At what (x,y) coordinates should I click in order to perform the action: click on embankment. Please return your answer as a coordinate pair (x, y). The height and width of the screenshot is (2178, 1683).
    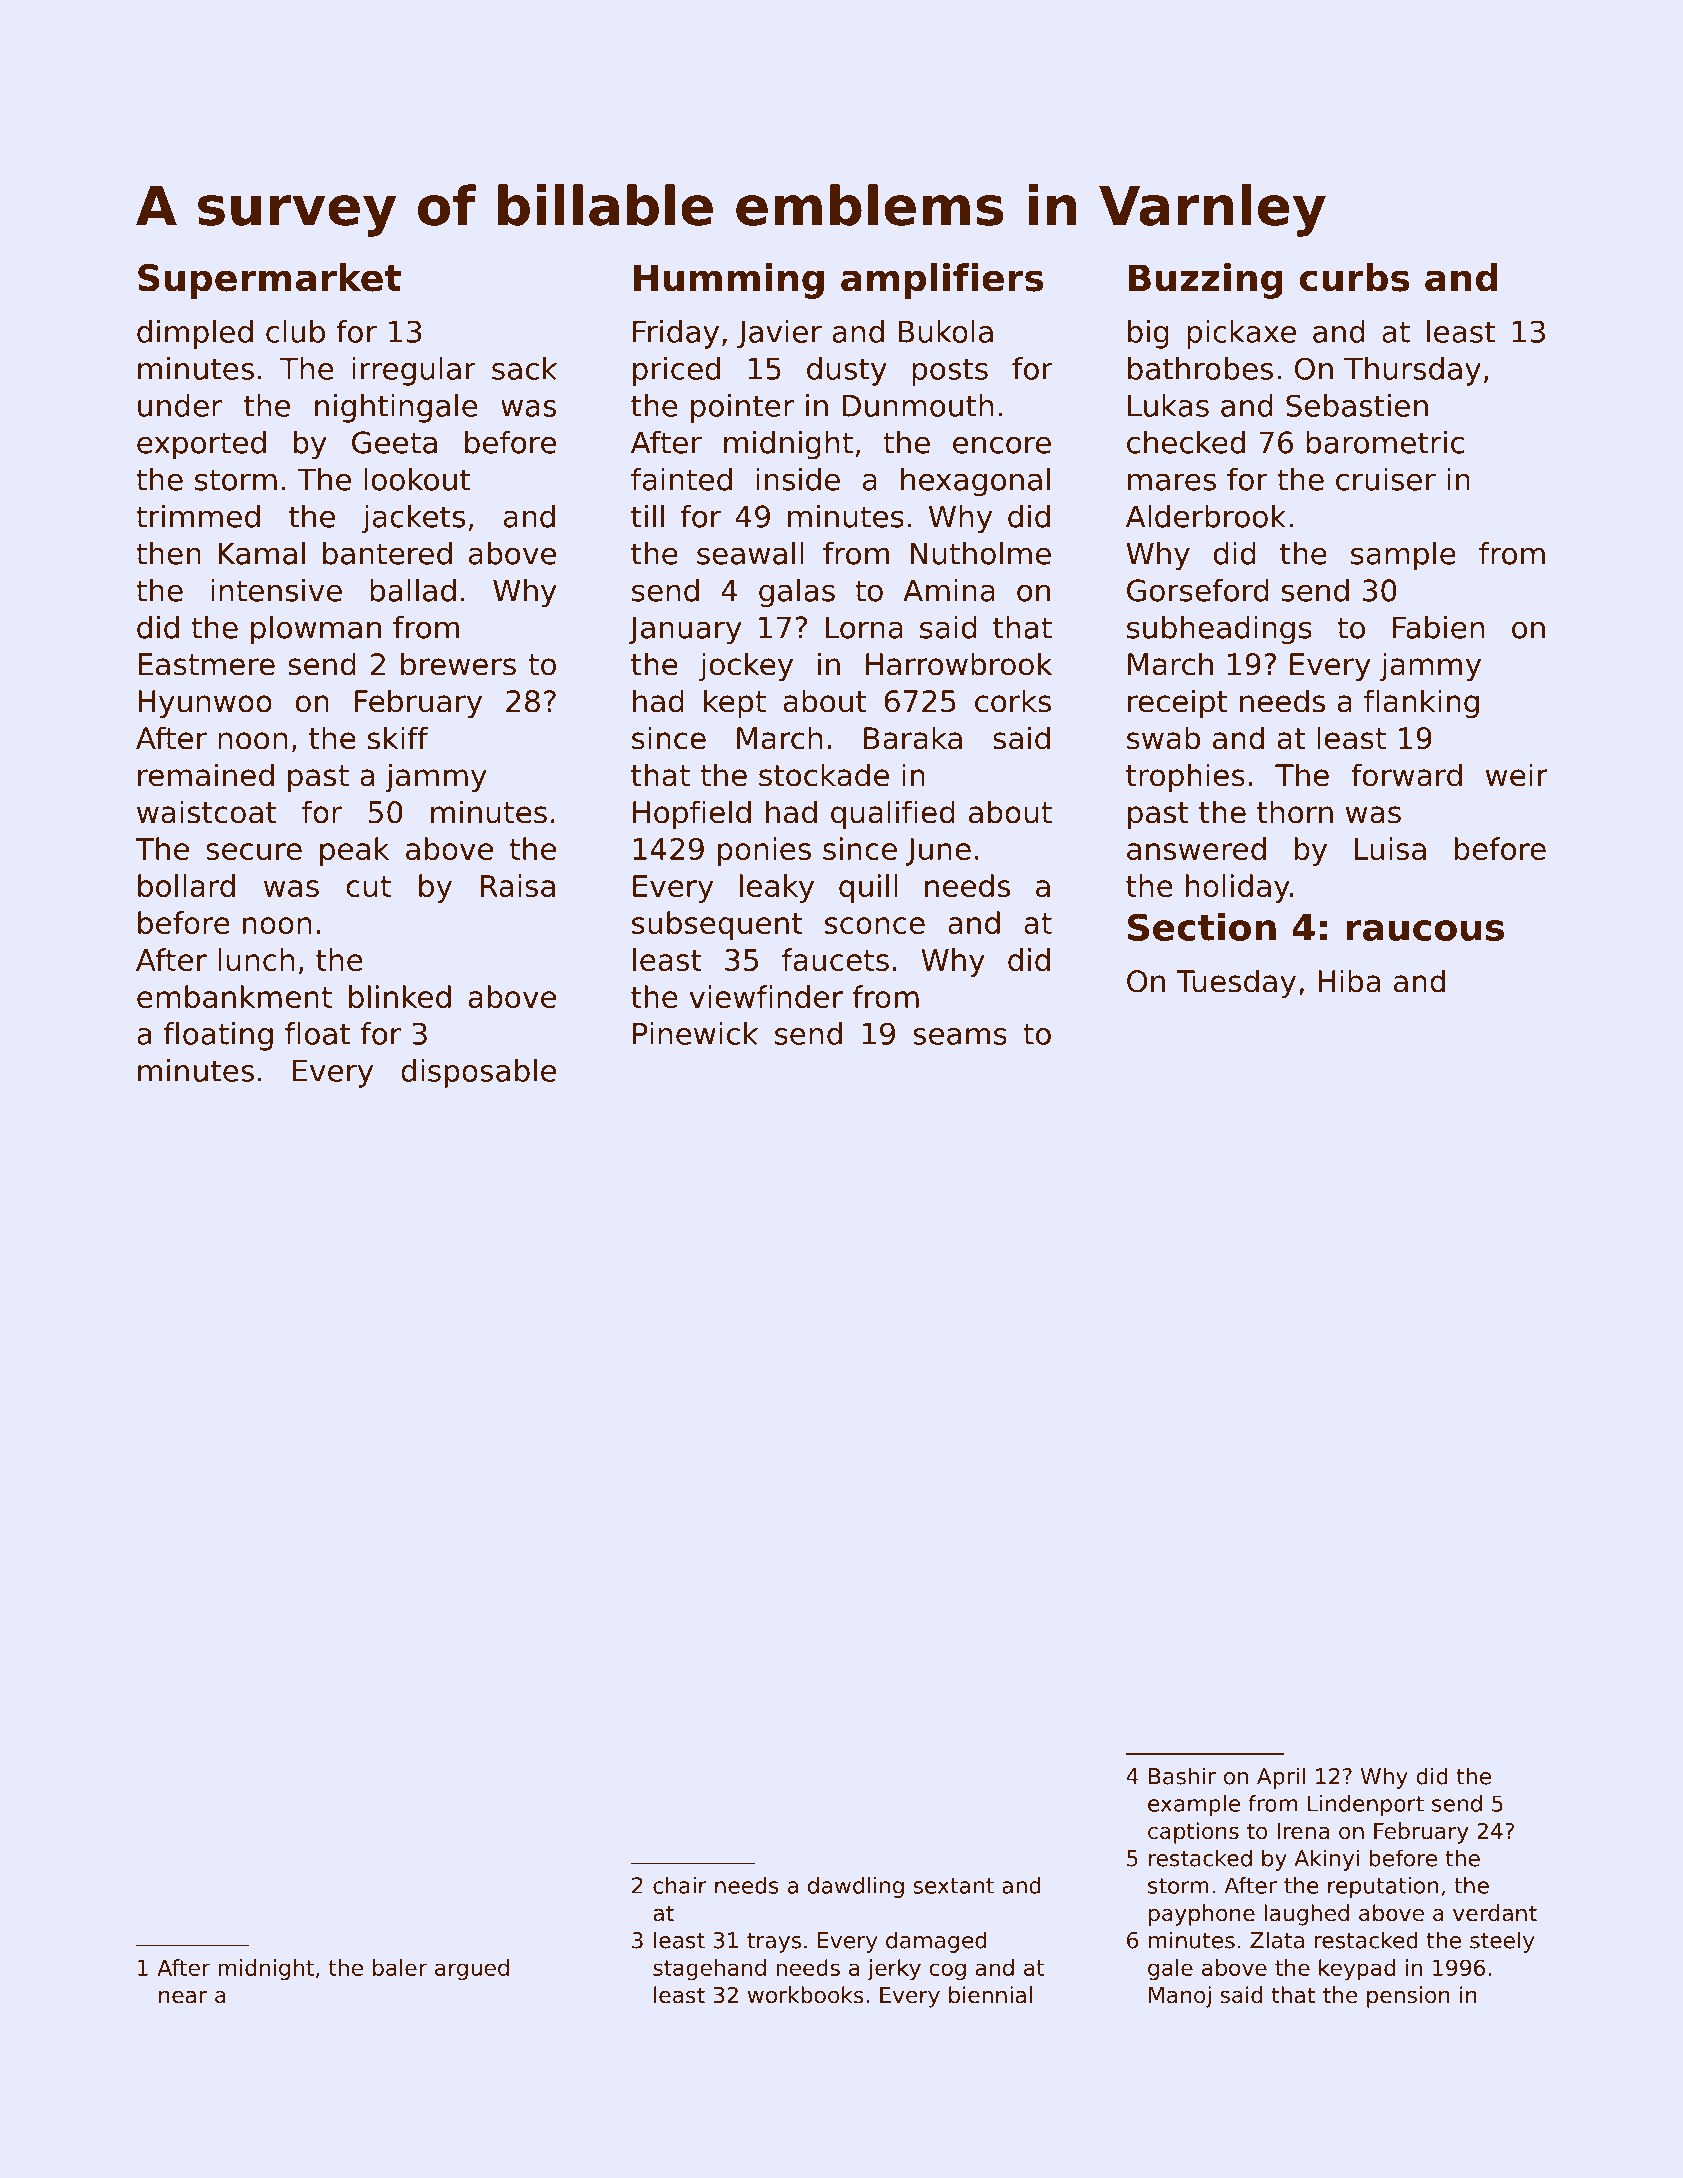
    Looking at the image, I should click on (234, 996).
